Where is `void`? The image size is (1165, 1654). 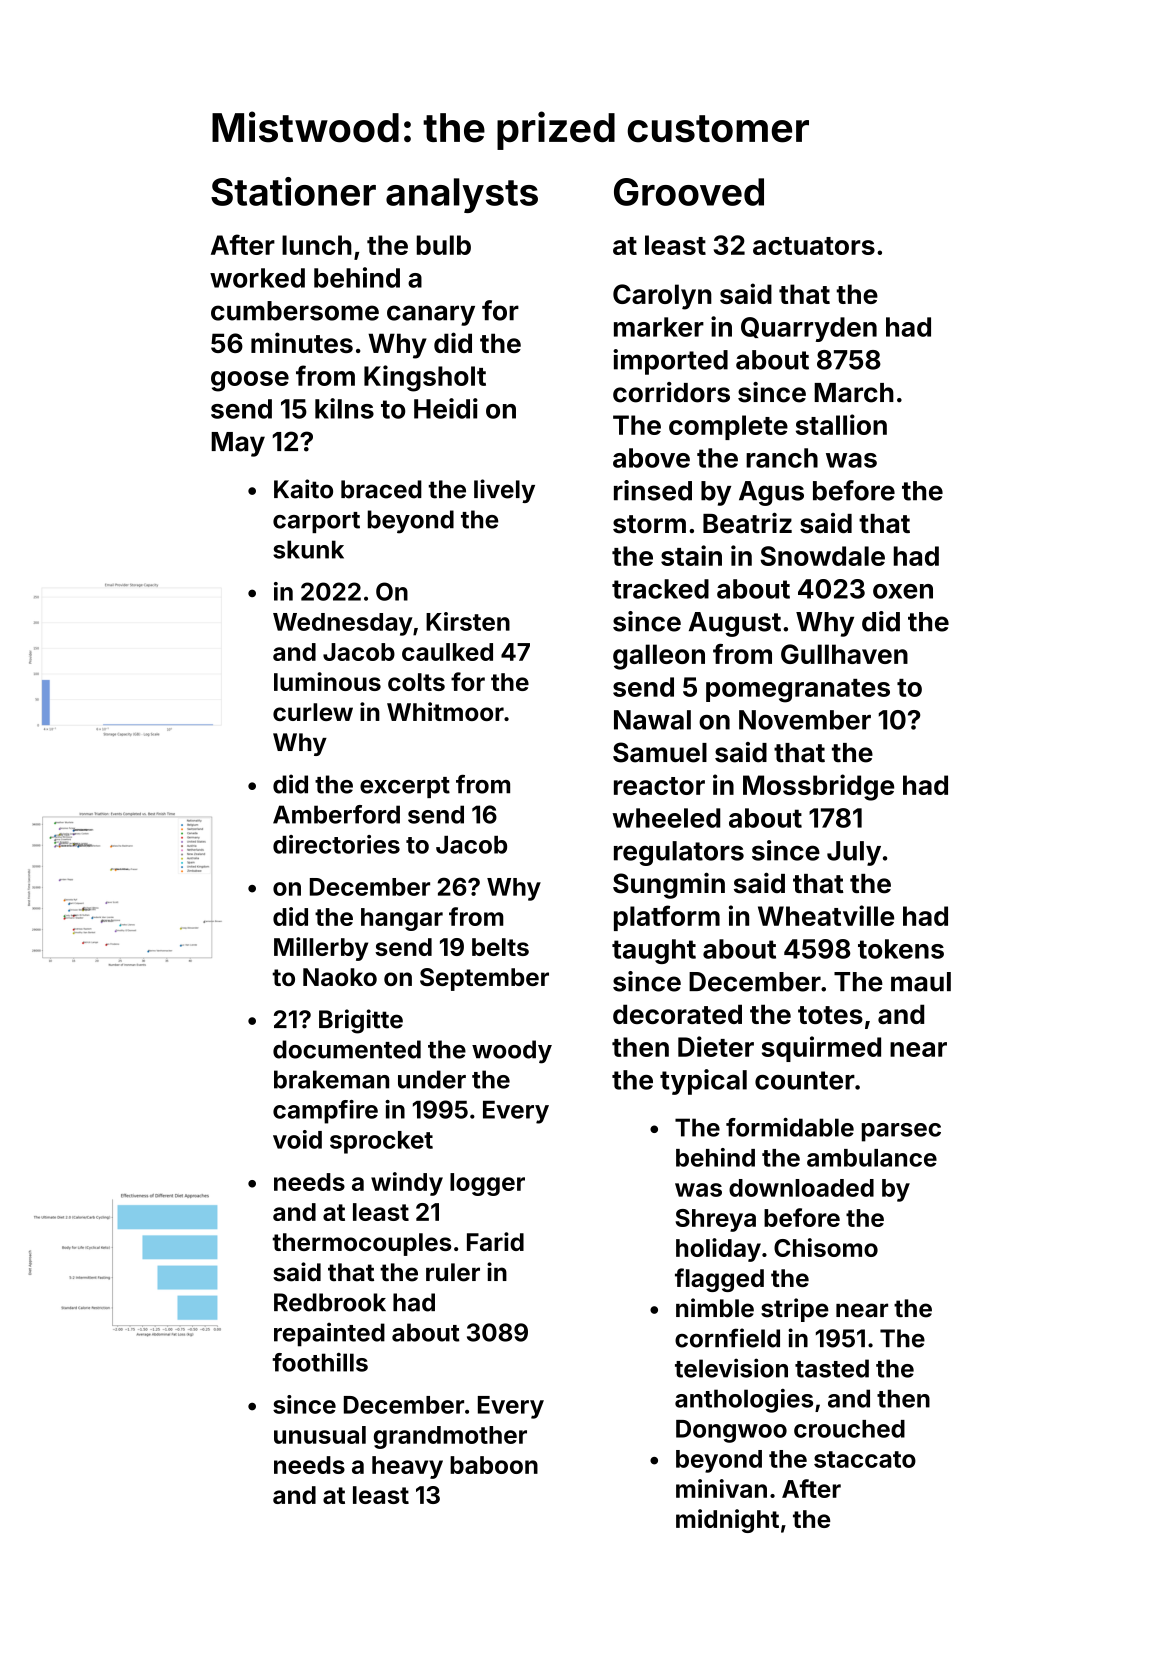
void is located at coordinates (297, 1139).
